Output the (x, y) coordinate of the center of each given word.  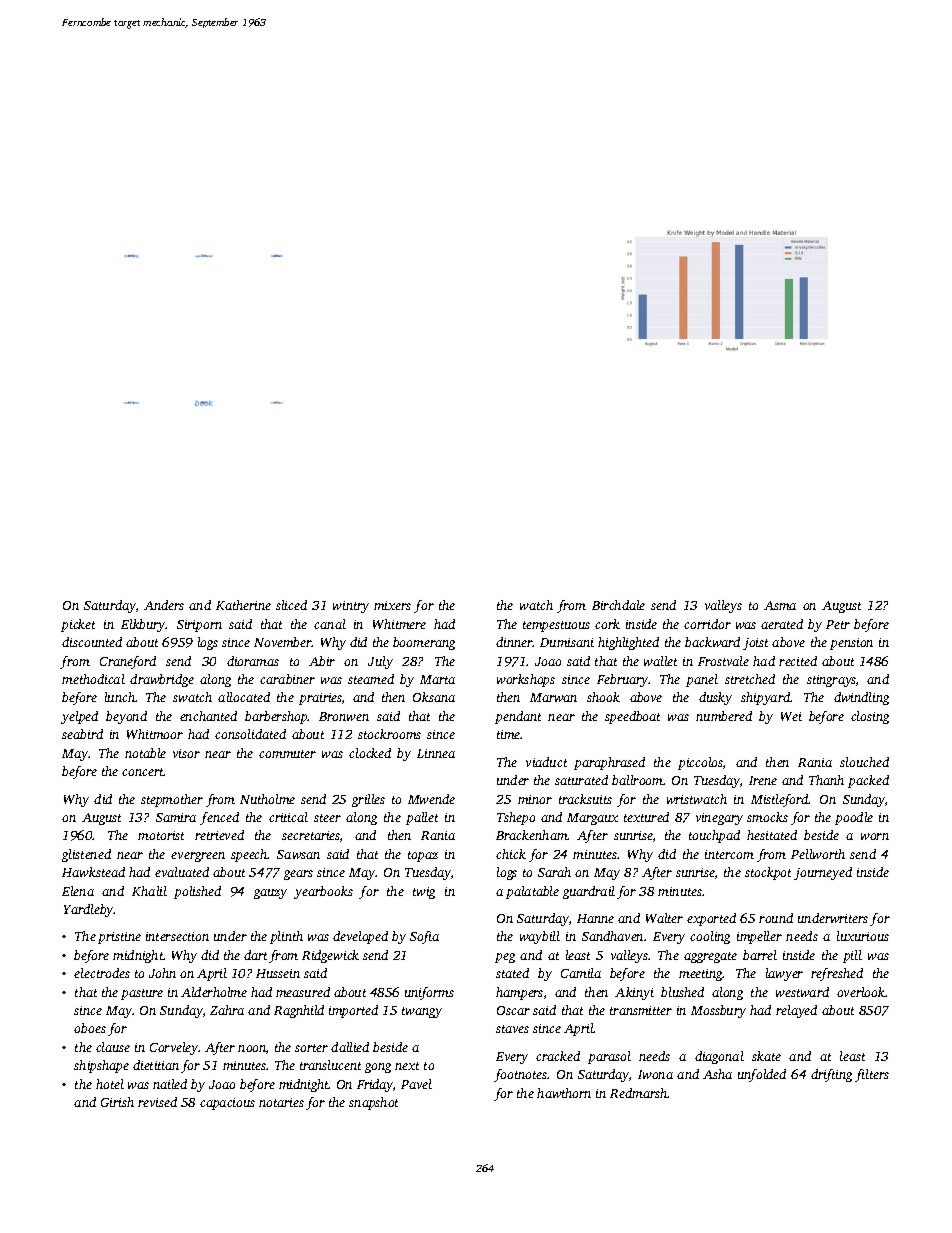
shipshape (101, 1066)
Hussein (278, 973)
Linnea (436, 753)
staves (512, 1029)
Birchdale (618, 605)
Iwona (655, 1074)
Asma (780, 605)
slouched (864, 762)
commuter (287, 754)
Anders (164, 605)
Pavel (416, 1084)
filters (872, 1075)
